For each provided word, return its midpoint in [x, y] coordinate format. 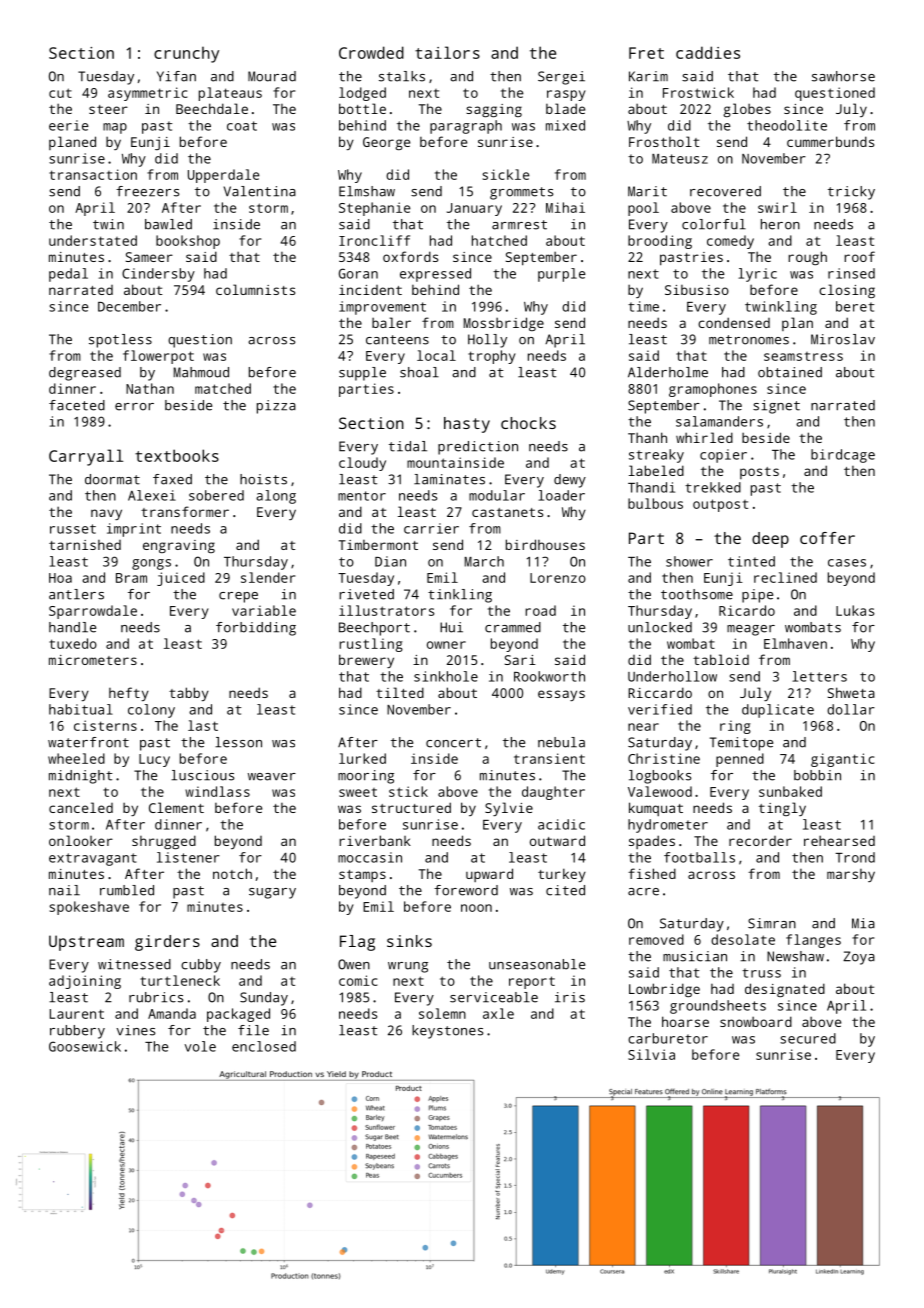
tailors [447, 52]
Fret [646, 53]
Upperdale [223, 176]
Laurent [77, 1014]
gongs [151, 564]
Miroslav [843, 339]
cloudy [362, 464]
